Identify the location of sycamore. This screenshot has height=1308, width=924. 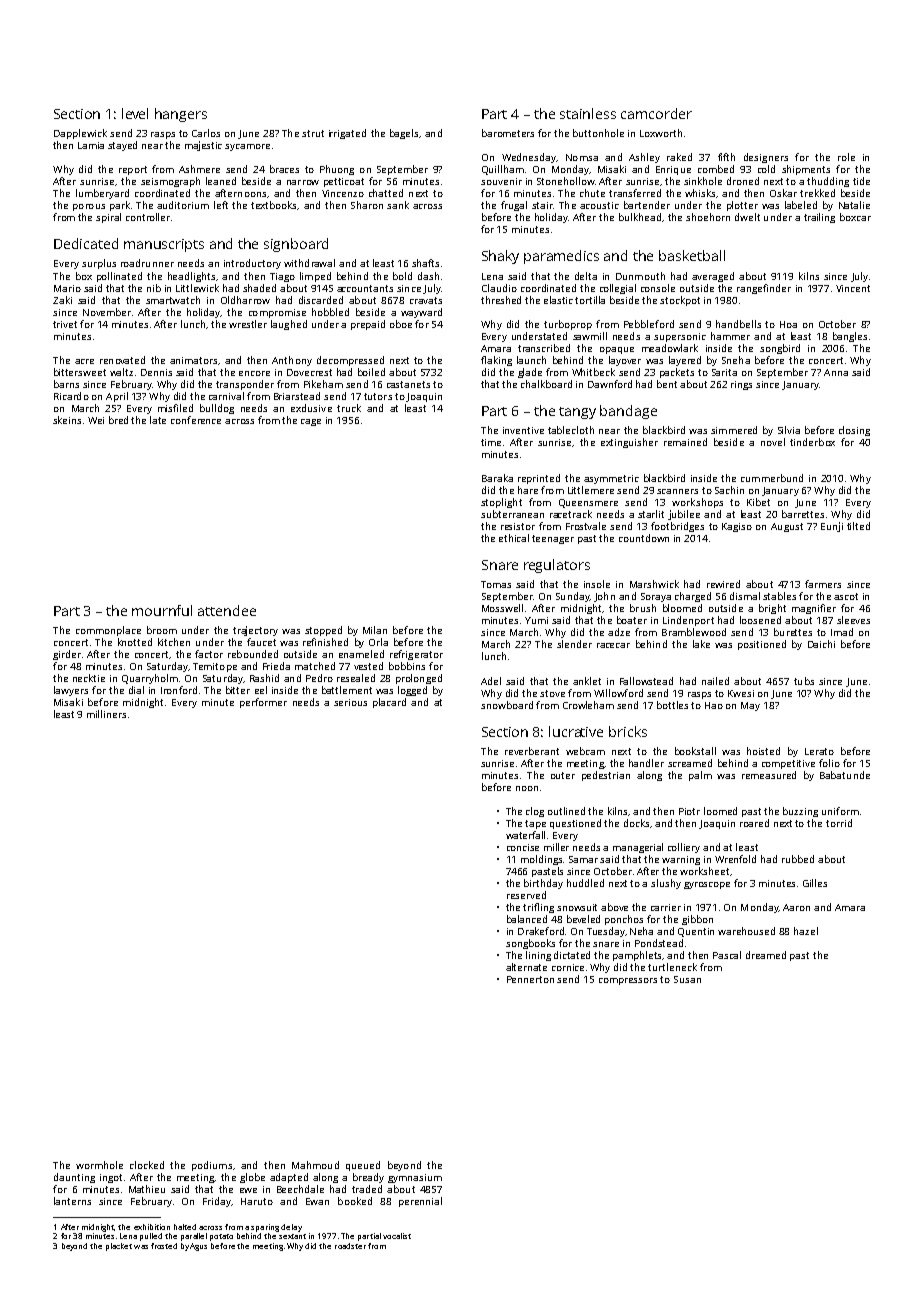
(247, 147).
